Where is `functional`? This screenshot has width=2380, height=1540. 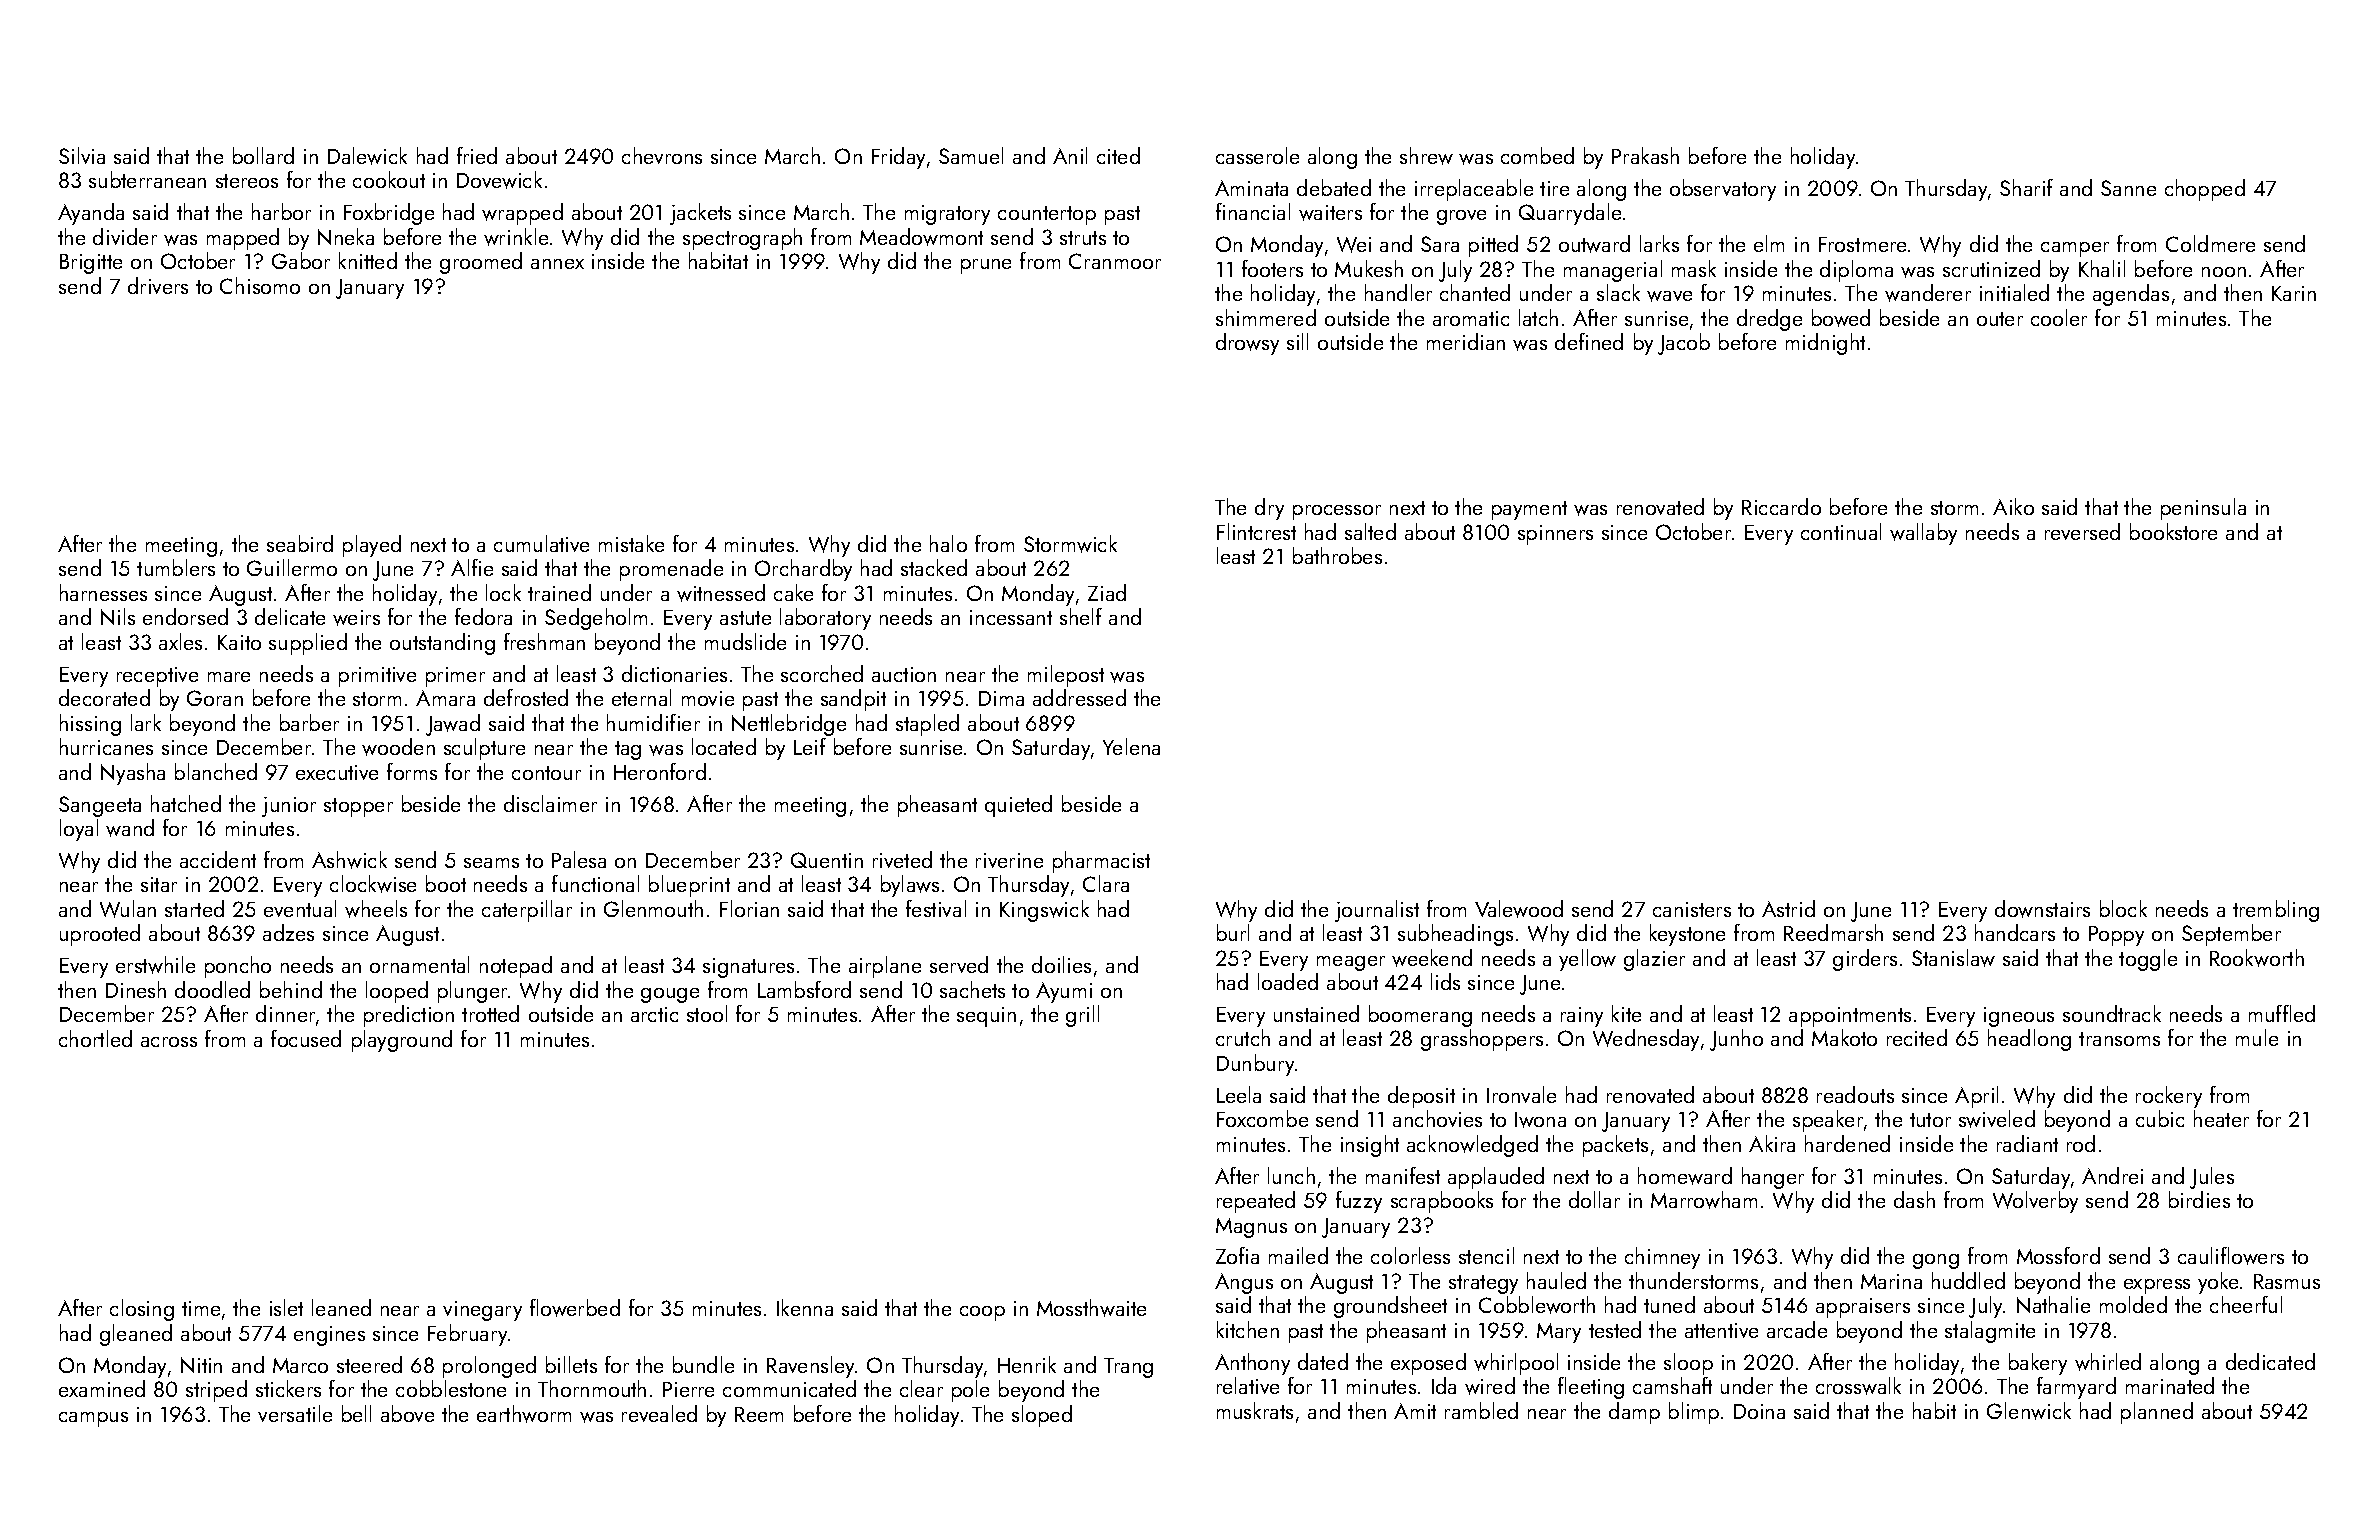
functional is located at coordinates (595, 883).
